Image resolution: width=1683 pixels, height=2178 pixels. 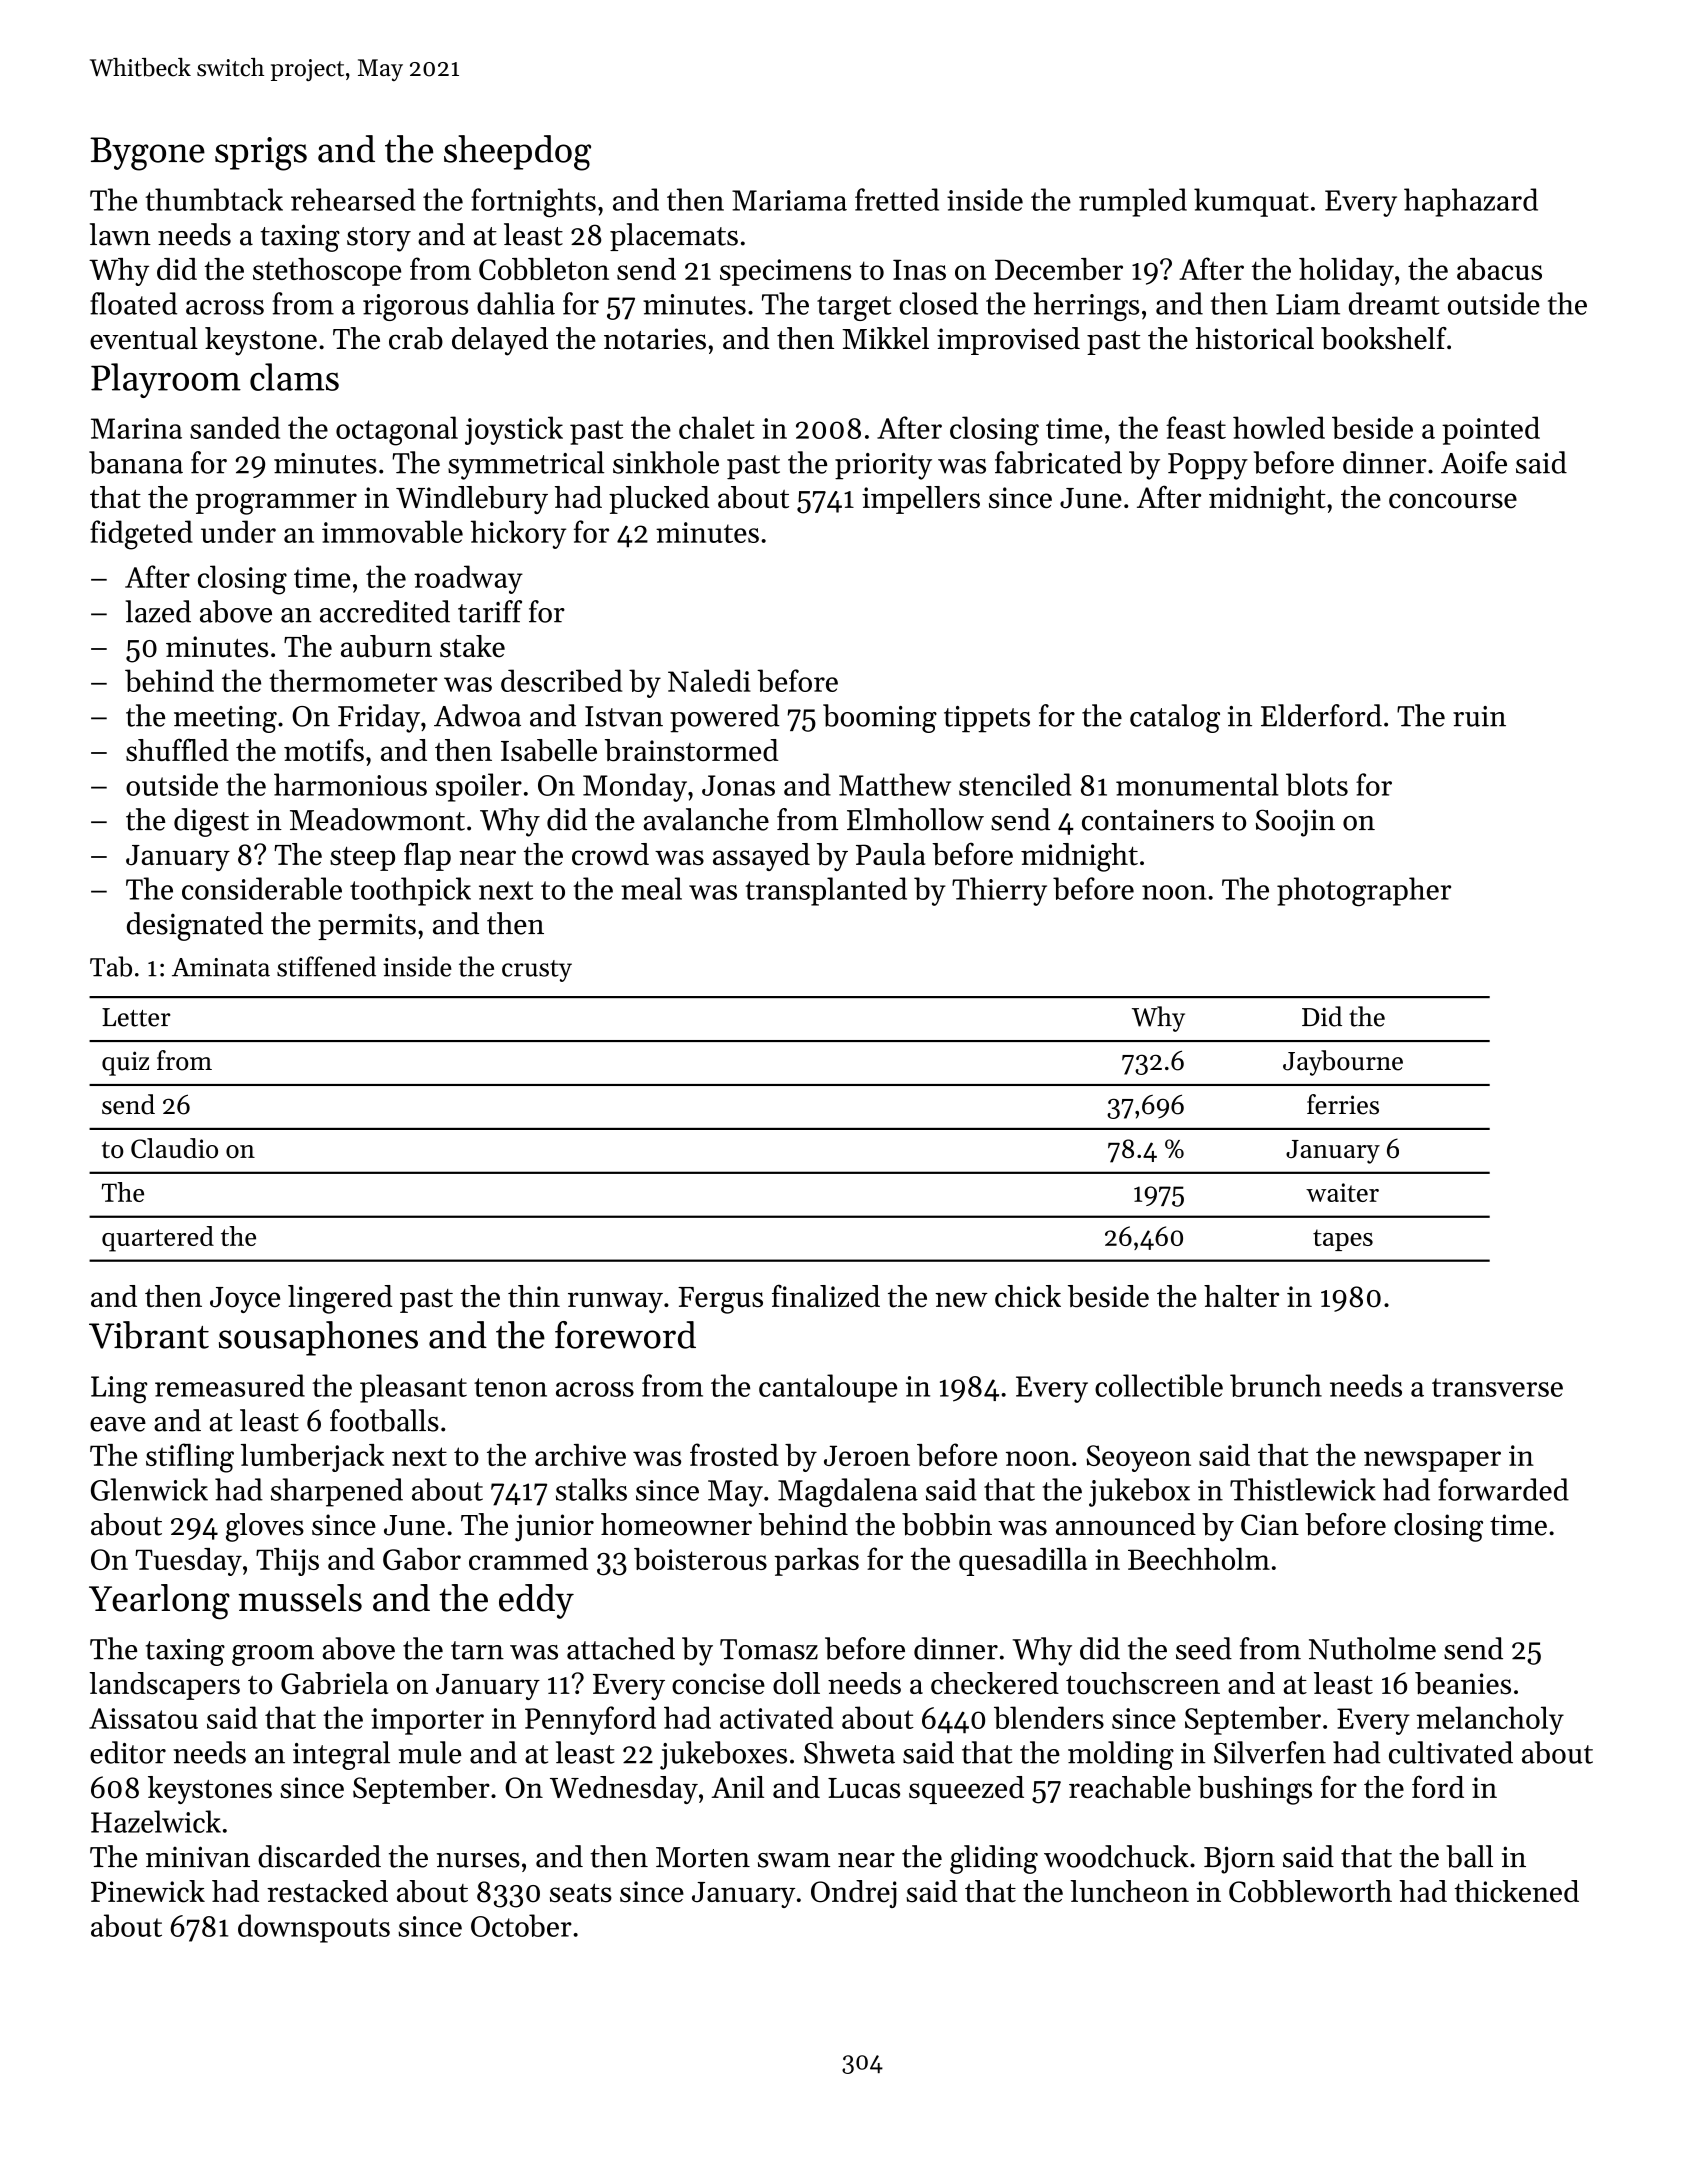 I want to click on Naledi, so click(x=709, y=680).
